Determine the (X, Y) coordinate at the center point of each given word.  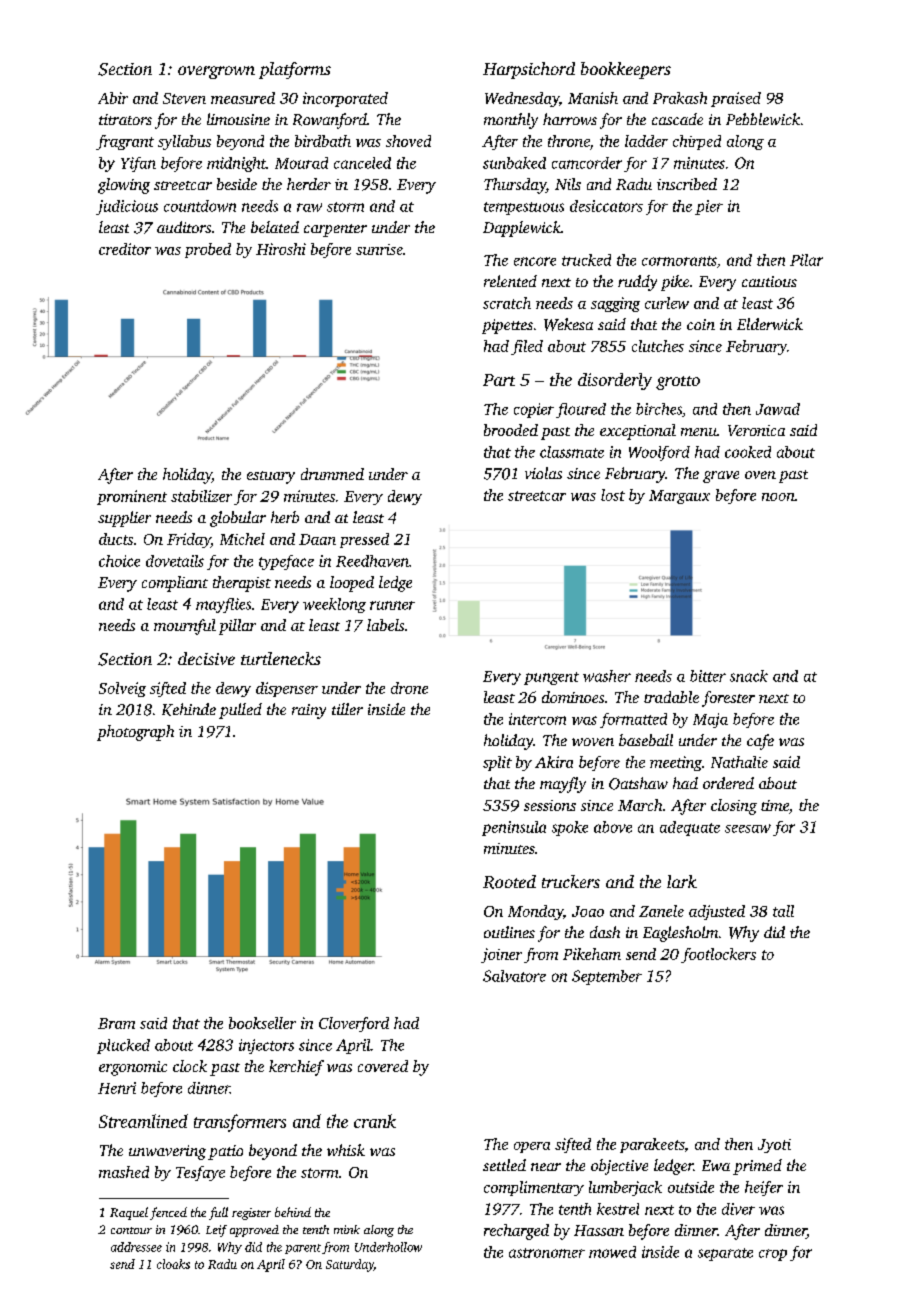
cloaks (173, 1264)
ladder (646, 141)
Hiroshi (281, 249)
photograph (135, 733)
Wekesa (568, 324)
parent (303, 1249)
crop (773, 1255)
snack (749, 676)
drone (409, 688)
